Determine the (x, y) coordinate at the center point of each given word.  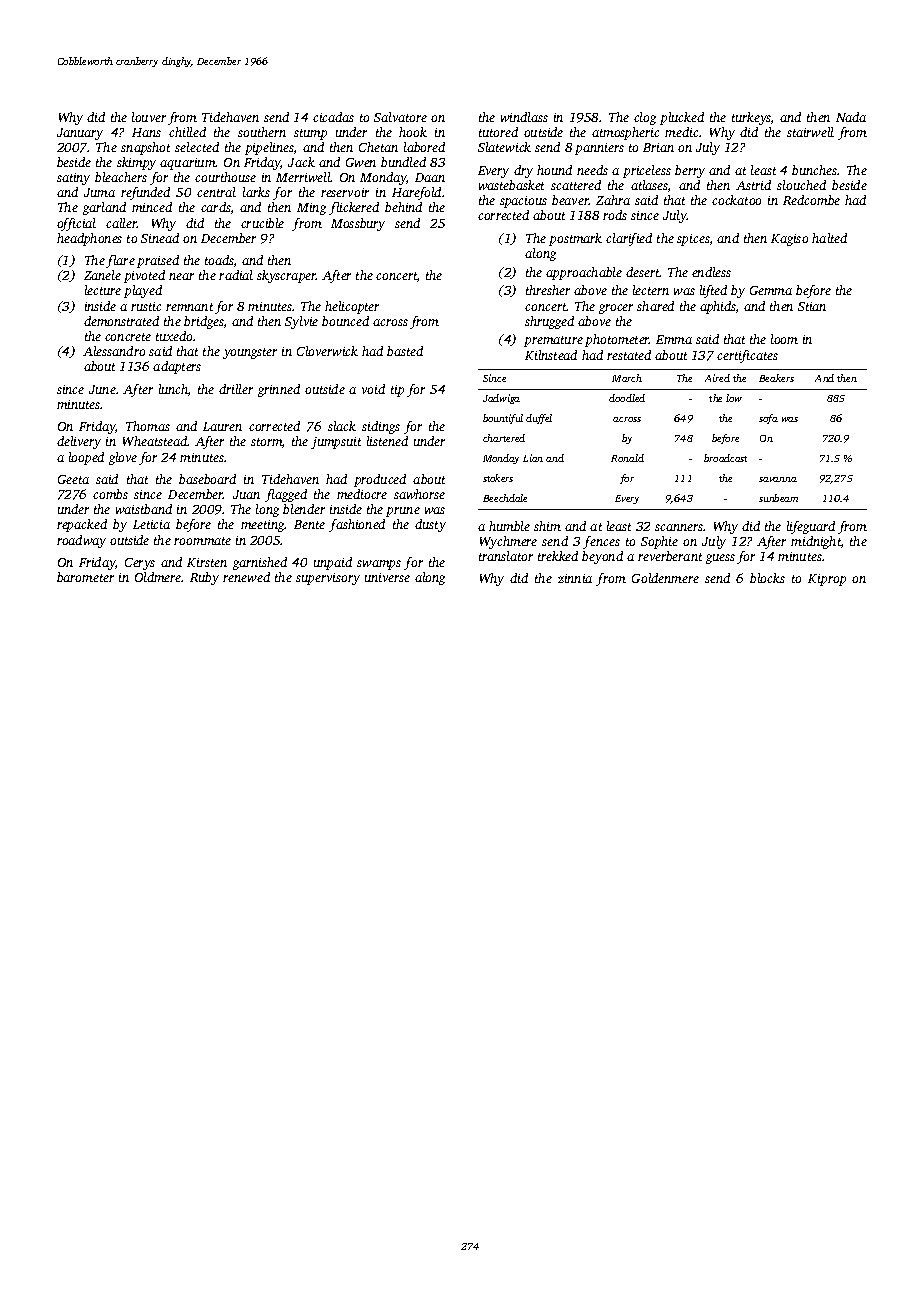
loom (784, 339)
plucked (682, 118)
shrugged (549, 322)
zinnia (575, 578)
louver (149, 117)
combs (110, 494)
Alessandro (114, 351)
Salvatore (400, 117)
